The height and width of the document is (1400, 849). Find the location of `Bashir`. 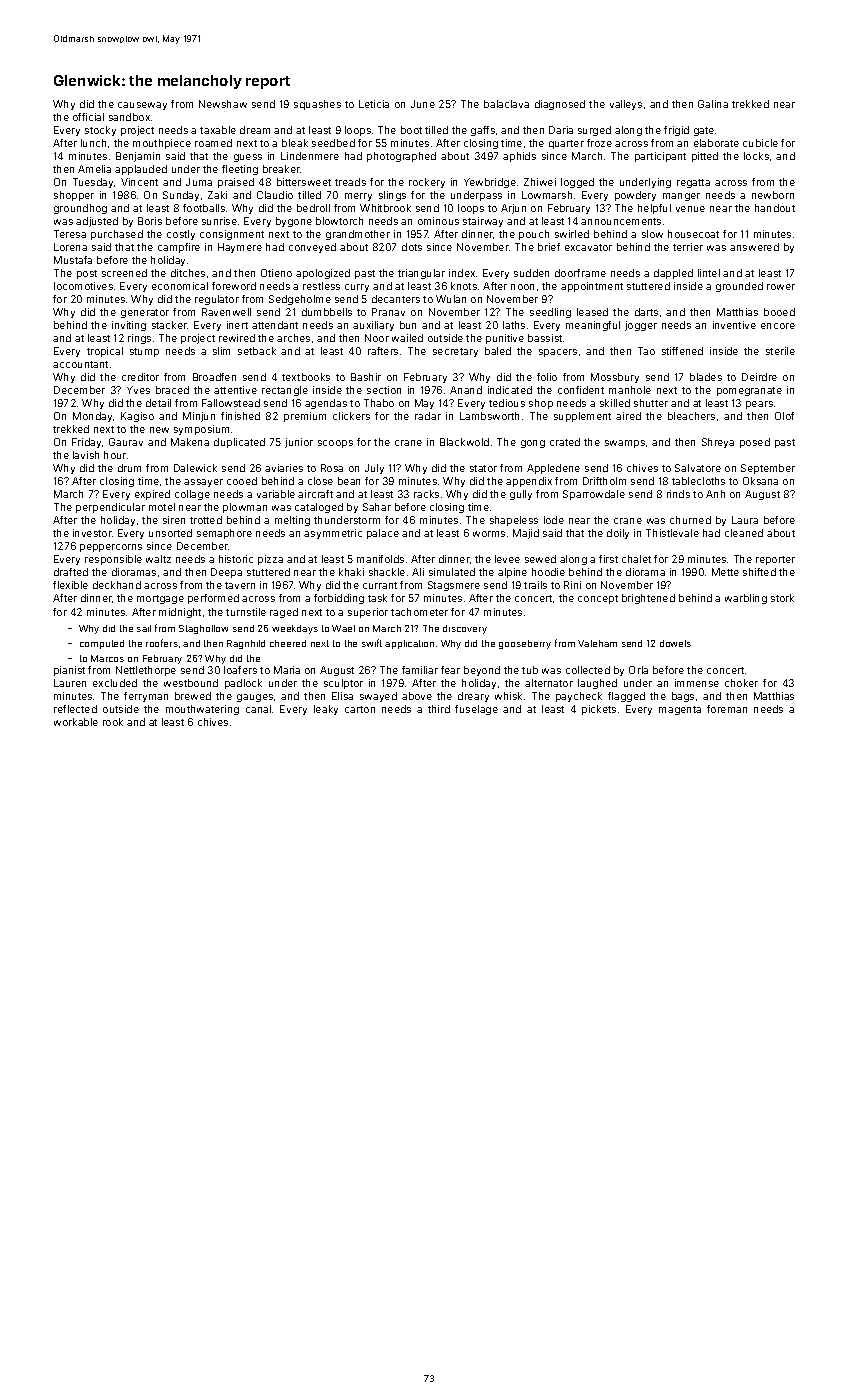

Bashir is located at coordinates (366, 377).
